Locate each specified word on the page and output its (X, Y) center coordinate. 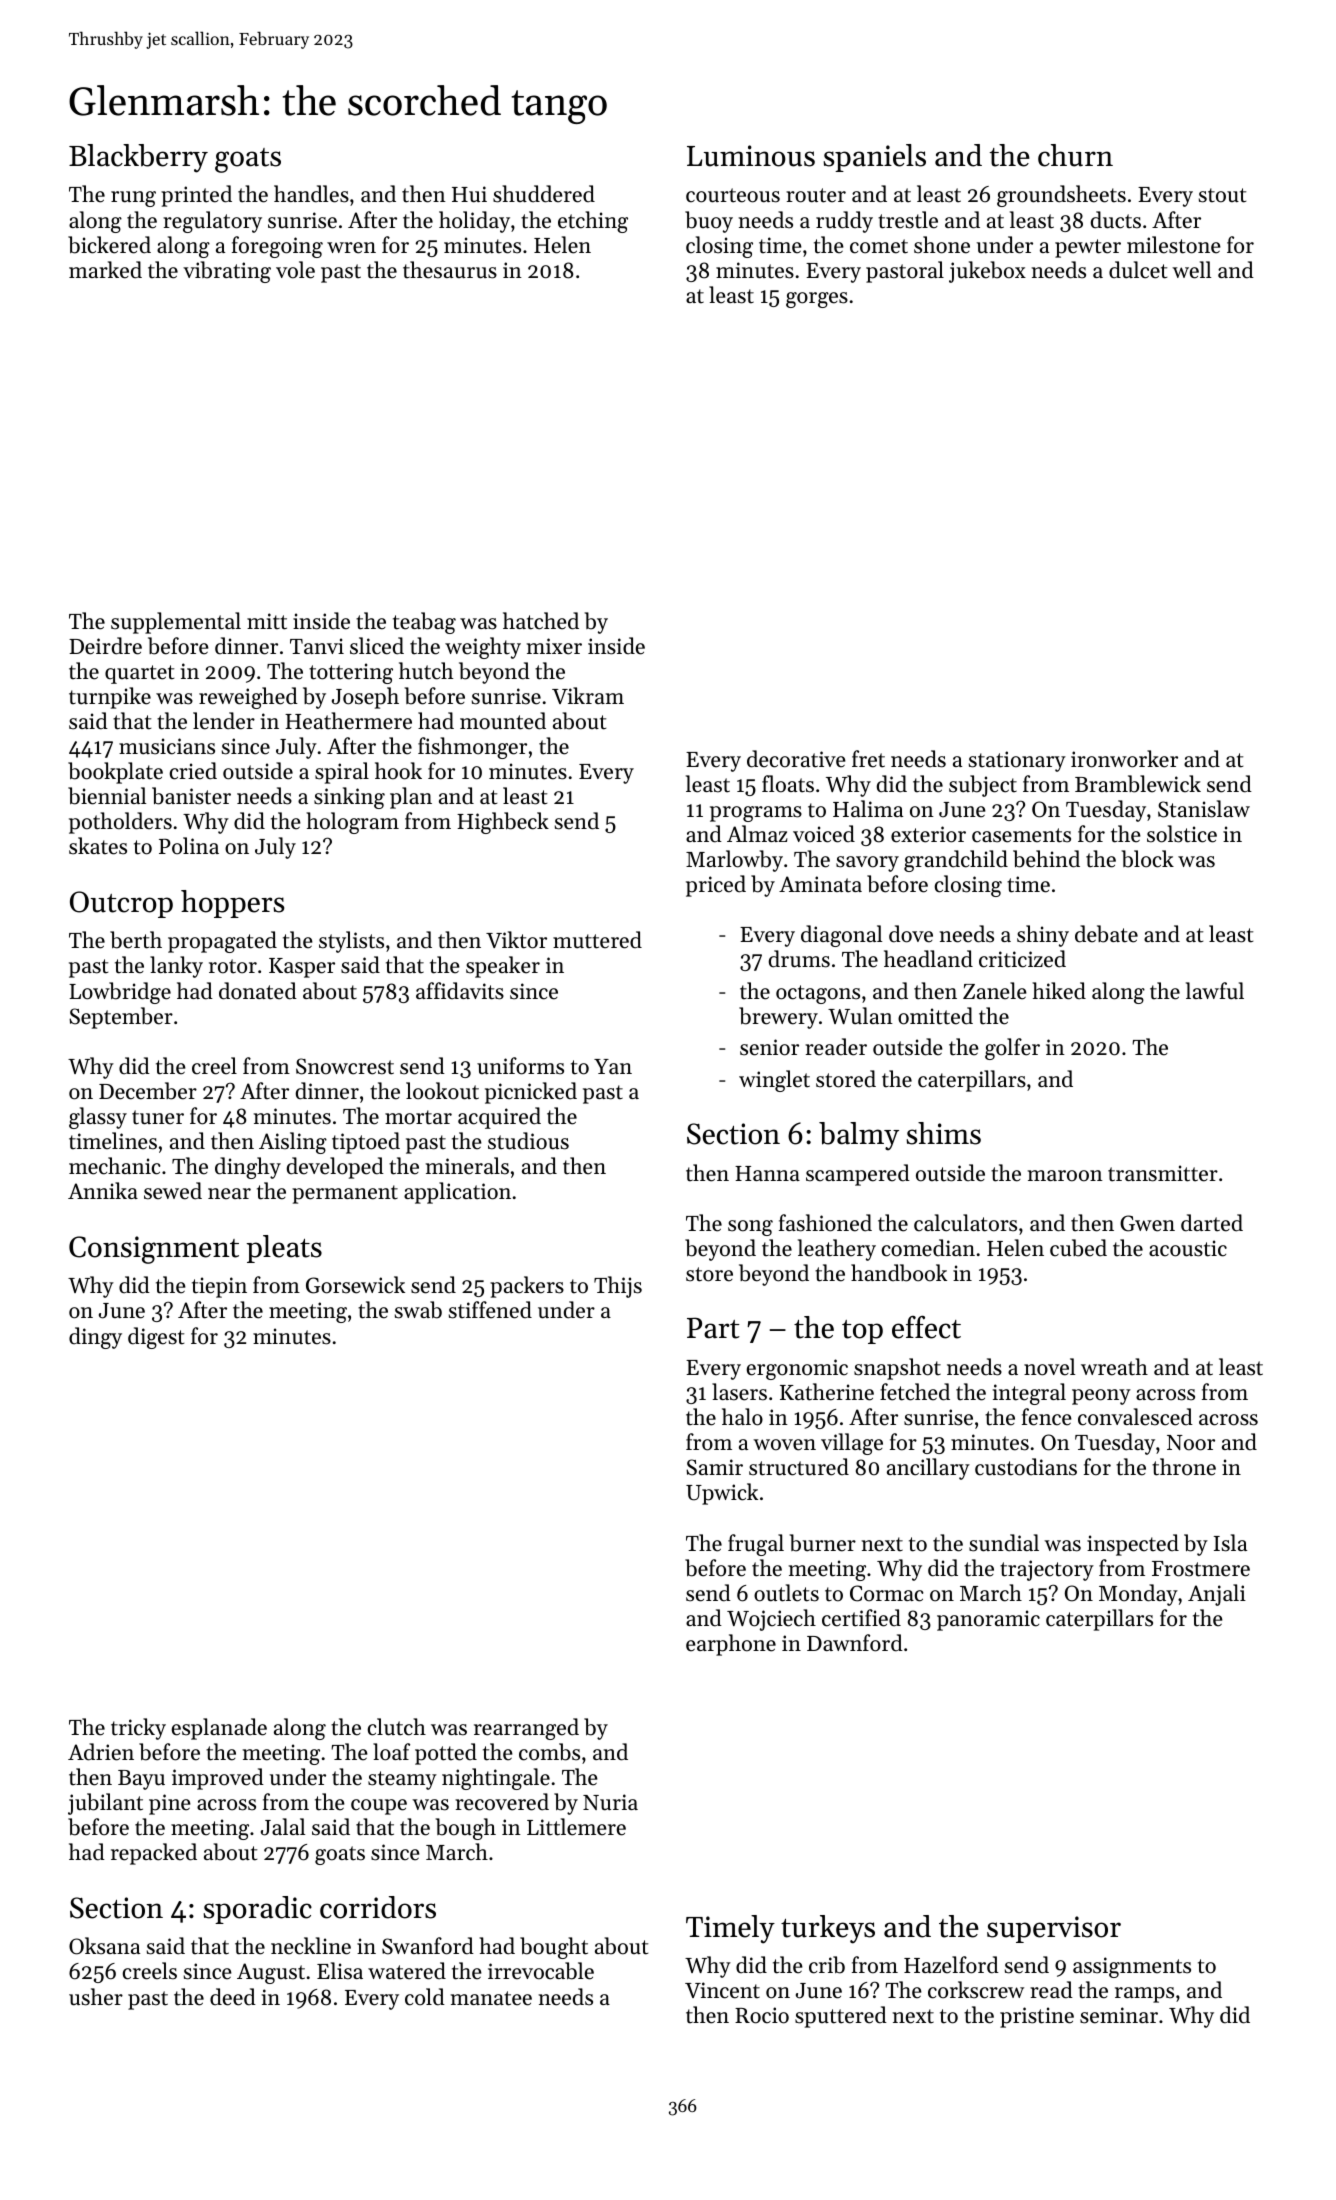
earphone (731, 1645)
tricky (138, 1729)
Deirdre (105, 646)
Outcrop (121, 904)
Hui (469, 194)
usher (96, 1997)
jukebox (987, 272)
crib (827, 1965)
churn (1075, 155)
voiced (824, 834)
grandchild (956, 861)
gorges (817, 300)
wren (351, 248)
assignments (1132, 1967)
